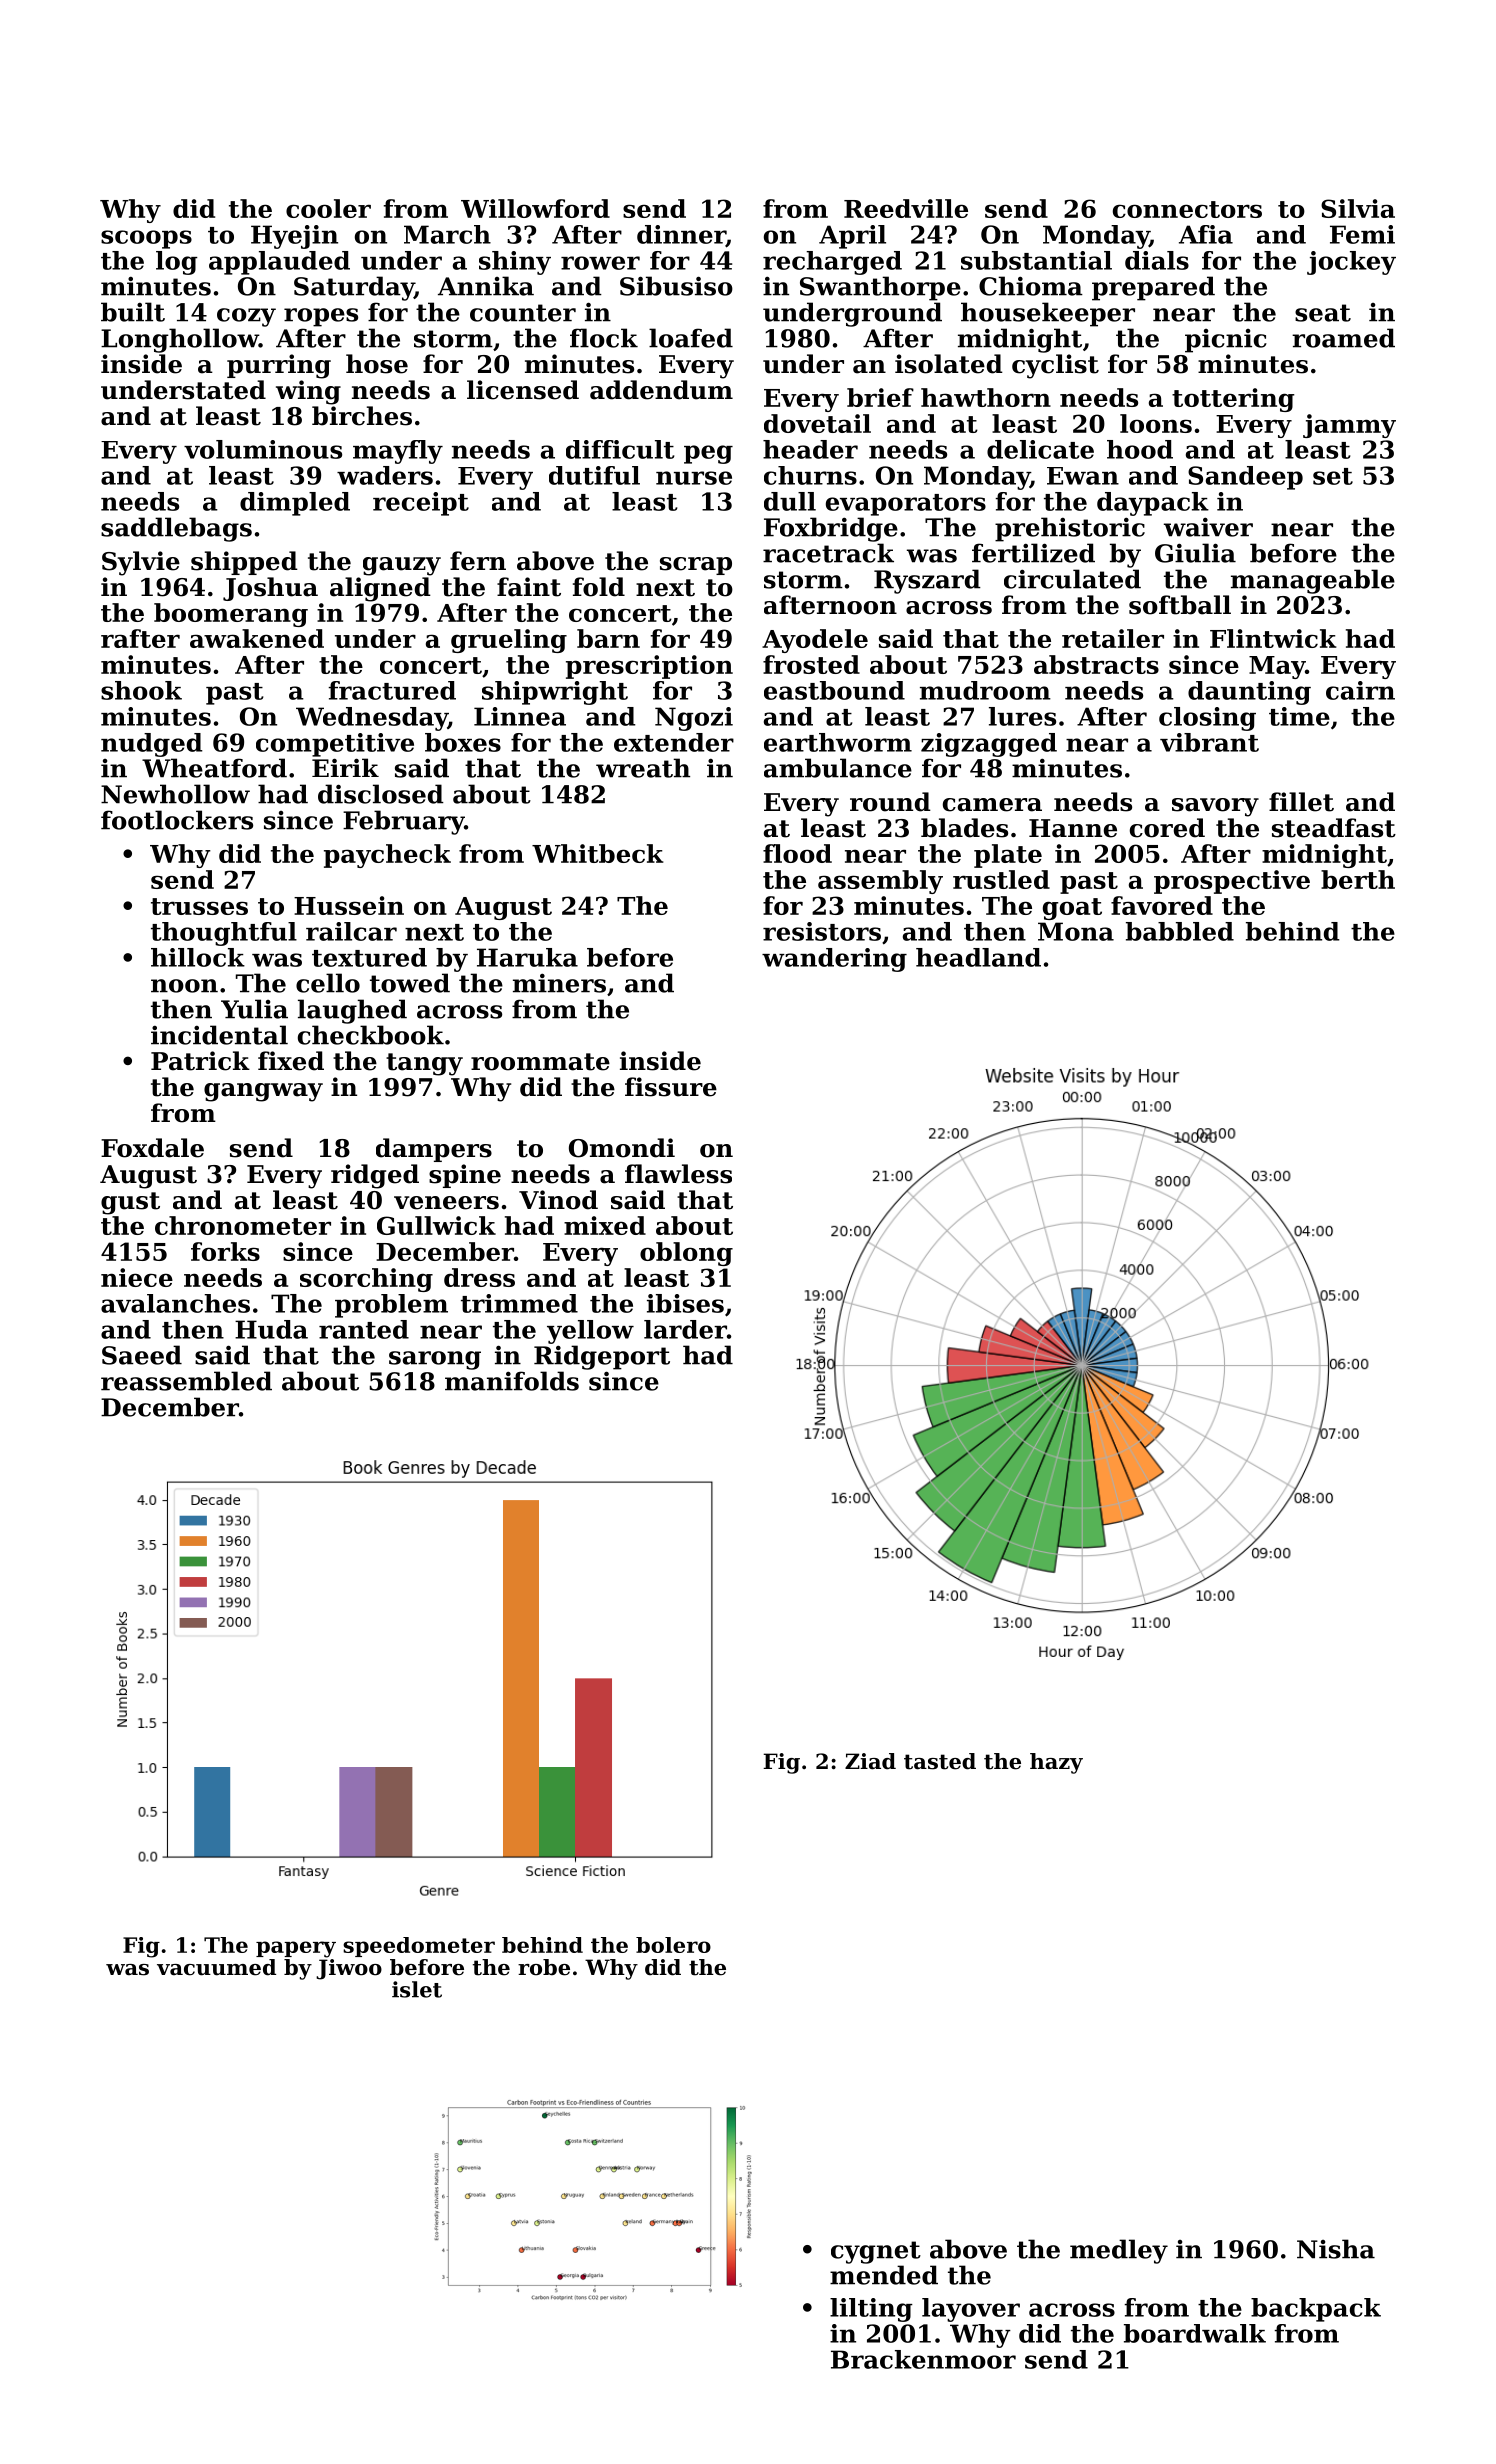 This document has width=1496, height=2464. Describe the element at coordinates (876, 2252) in the document. I see `cygnet` at that location.
